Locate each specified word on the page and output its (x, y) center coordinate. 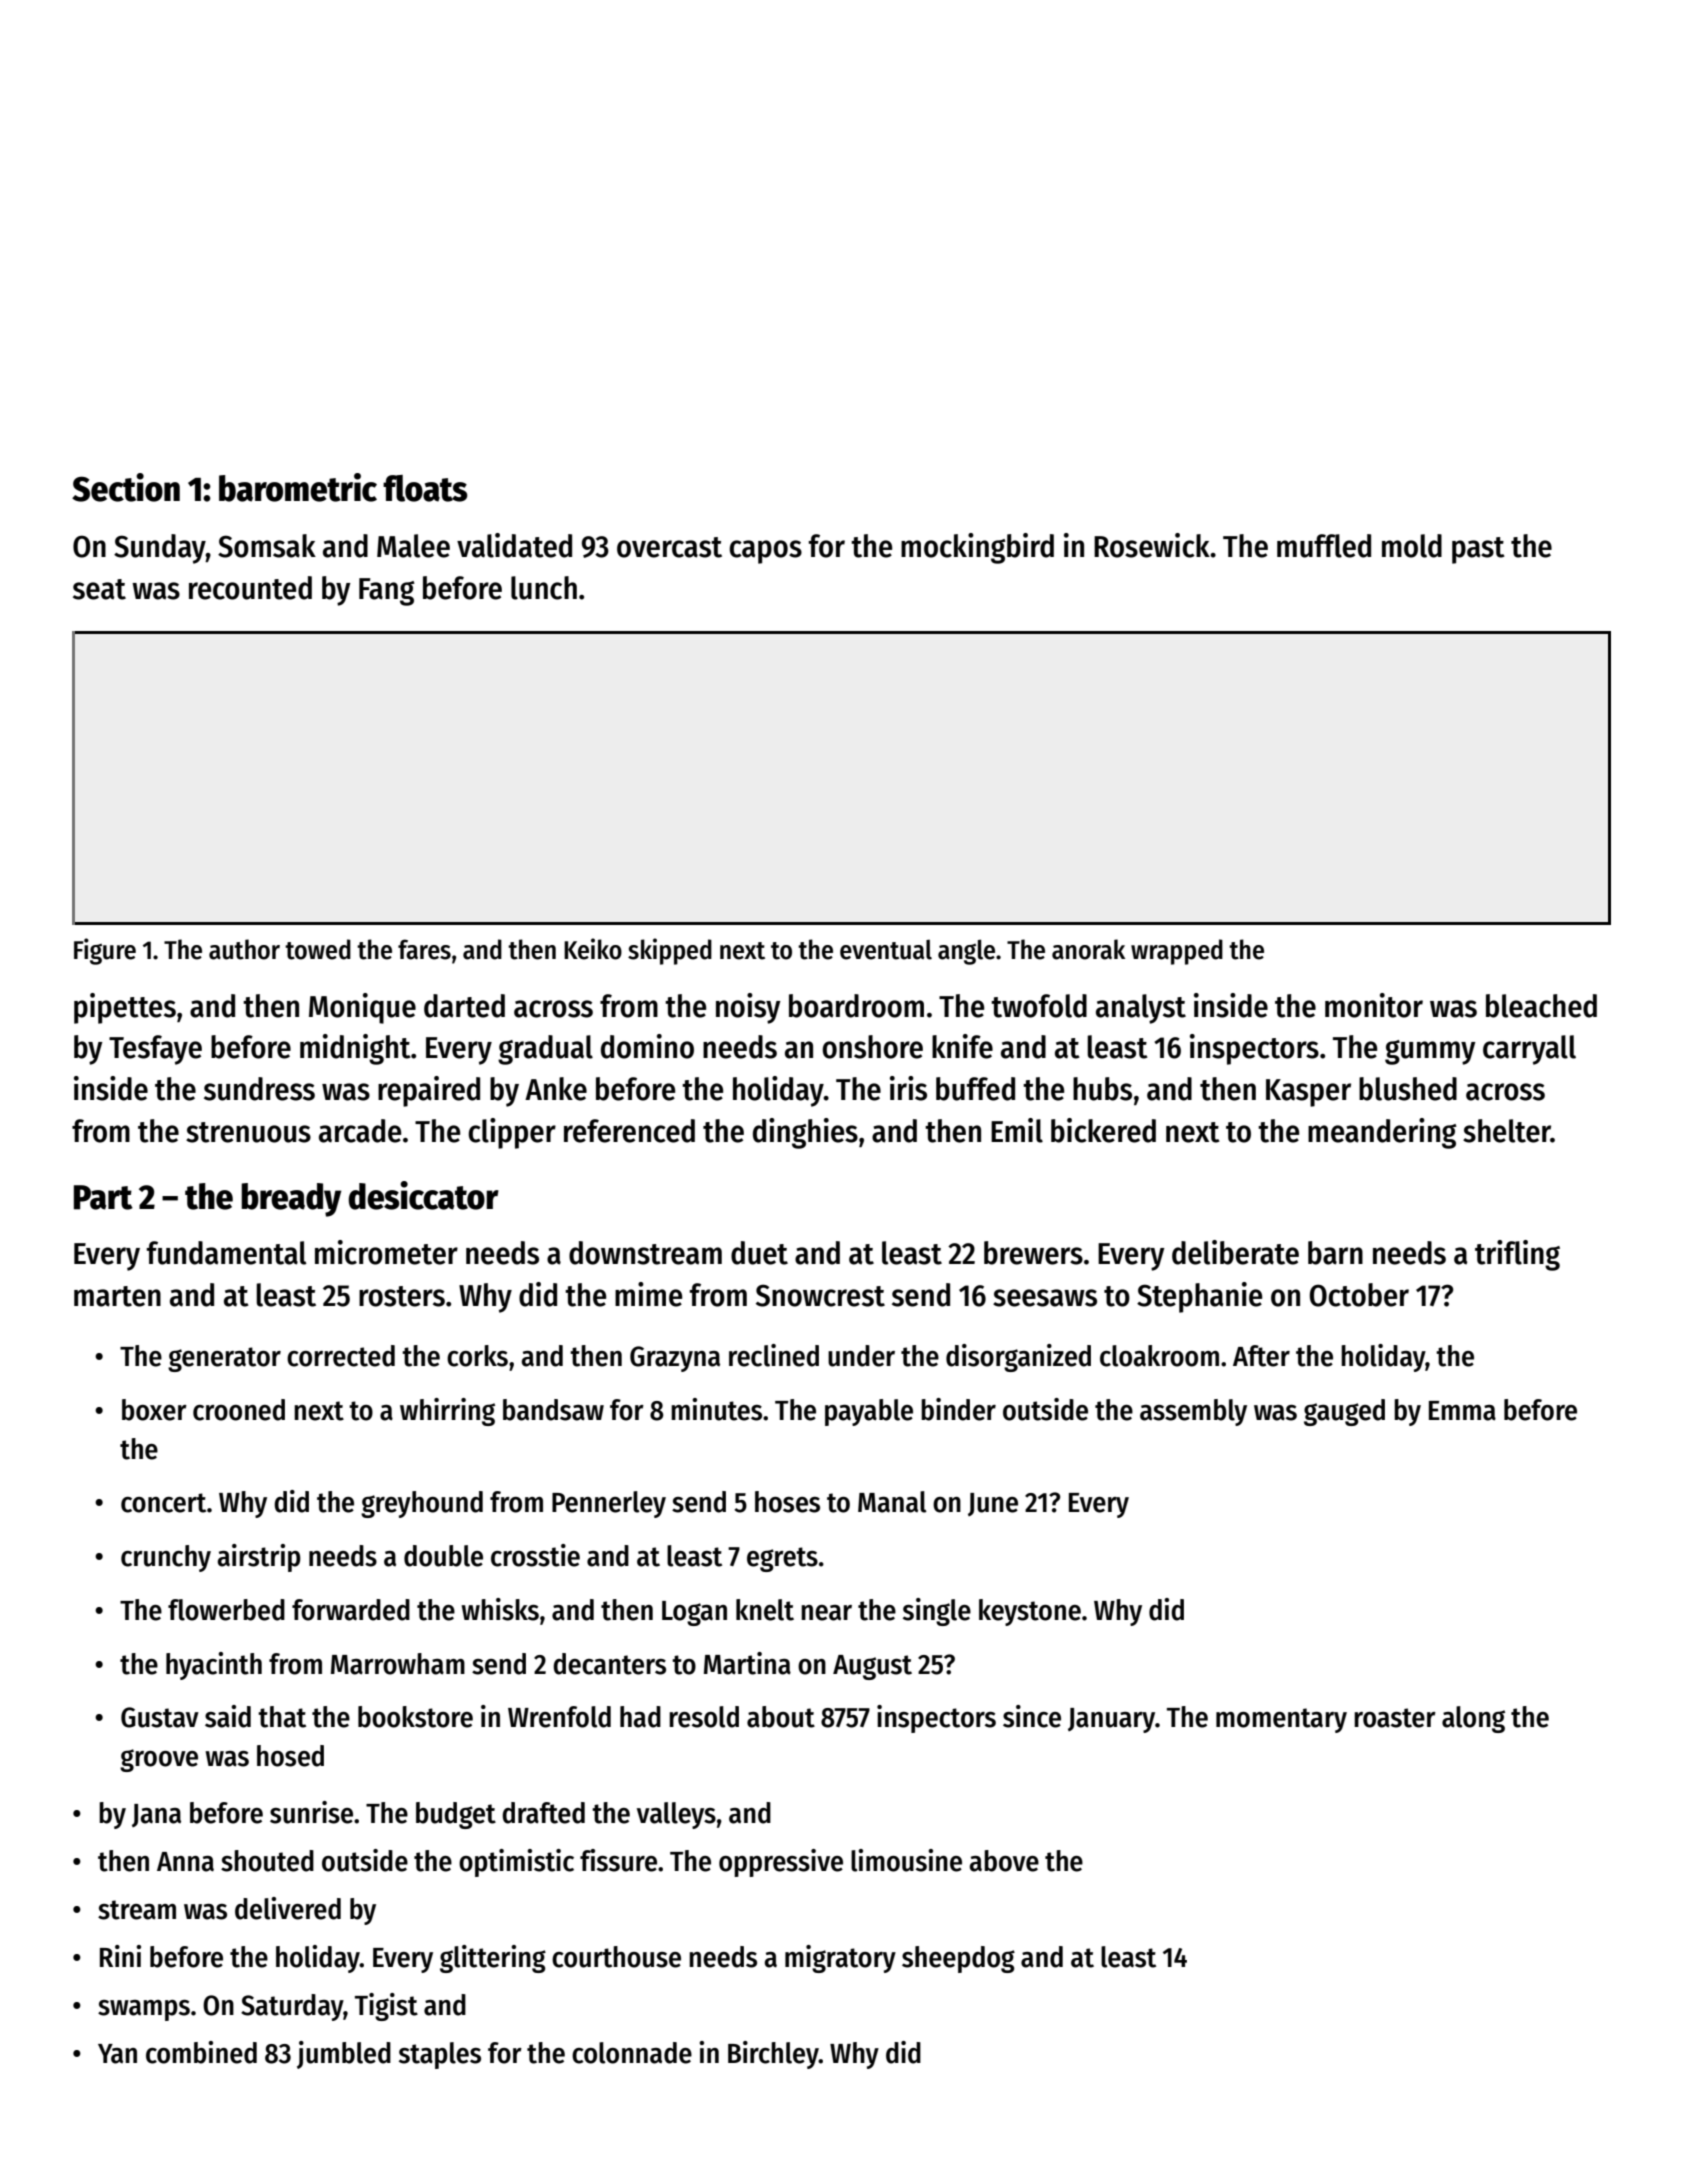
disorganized (1018, 1358)
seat (99, 589)
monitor (1374, 1005)
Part (103, 1197)
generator (224, 1359)
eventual (886, 950)
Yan (117, 2054)
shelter (1507, 1131)
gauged (1344, 1412)
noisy (748, 1008)
